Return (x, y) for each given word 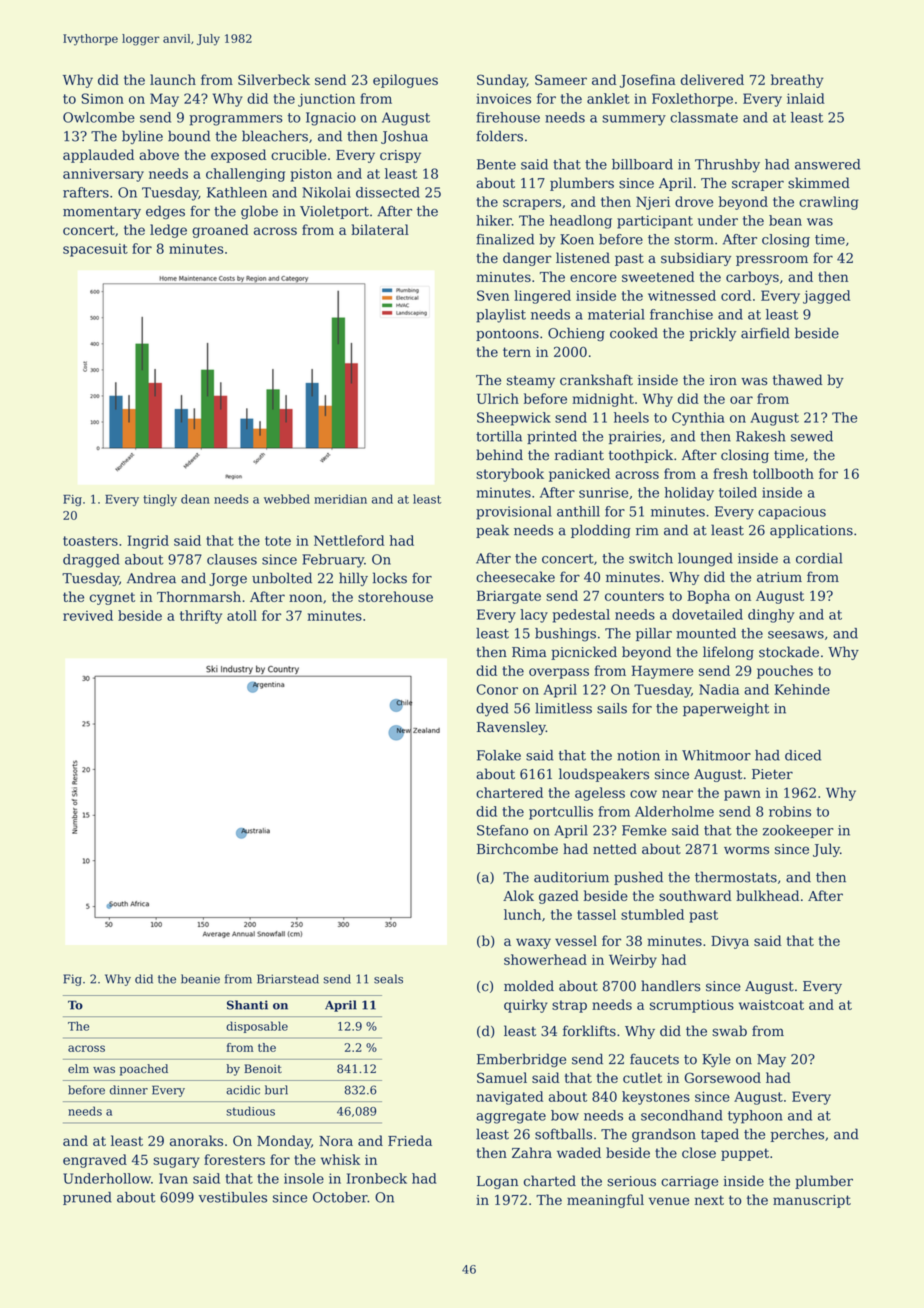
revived (88, 615)
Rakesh (761, 436)
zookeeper (798, 831)
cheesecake (515, 577)
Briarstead (288, 979)
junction (326, 100)
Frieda (410, 1140)
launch (173, 79)
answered (827, 164)
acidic (243, 1090)
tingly (160, 500)
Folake (499, 755)
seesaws (796, 635)
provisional (514, 513)
